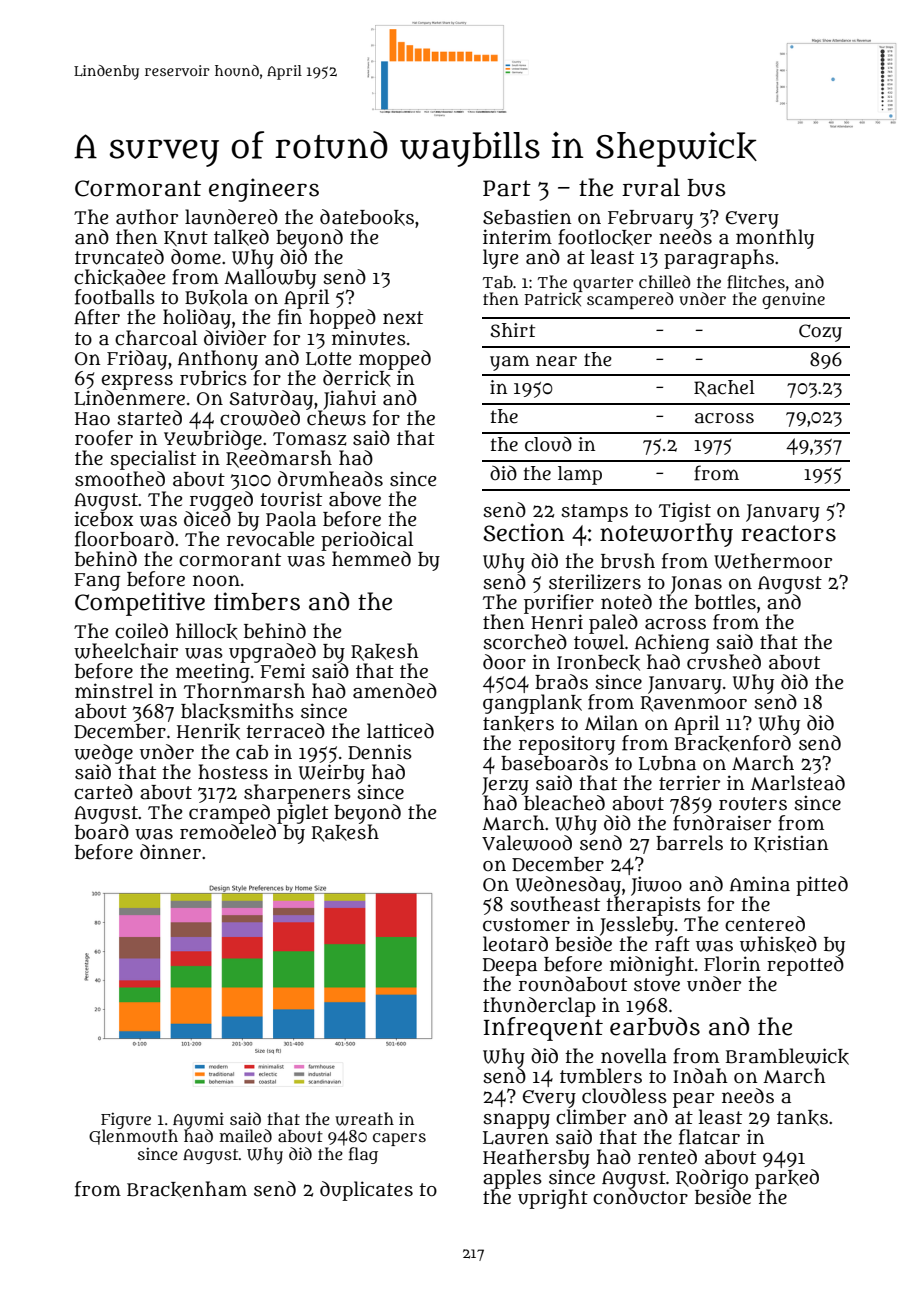 This page has height=1311, width=924. I want to click on apples, so click(512, 1179).
